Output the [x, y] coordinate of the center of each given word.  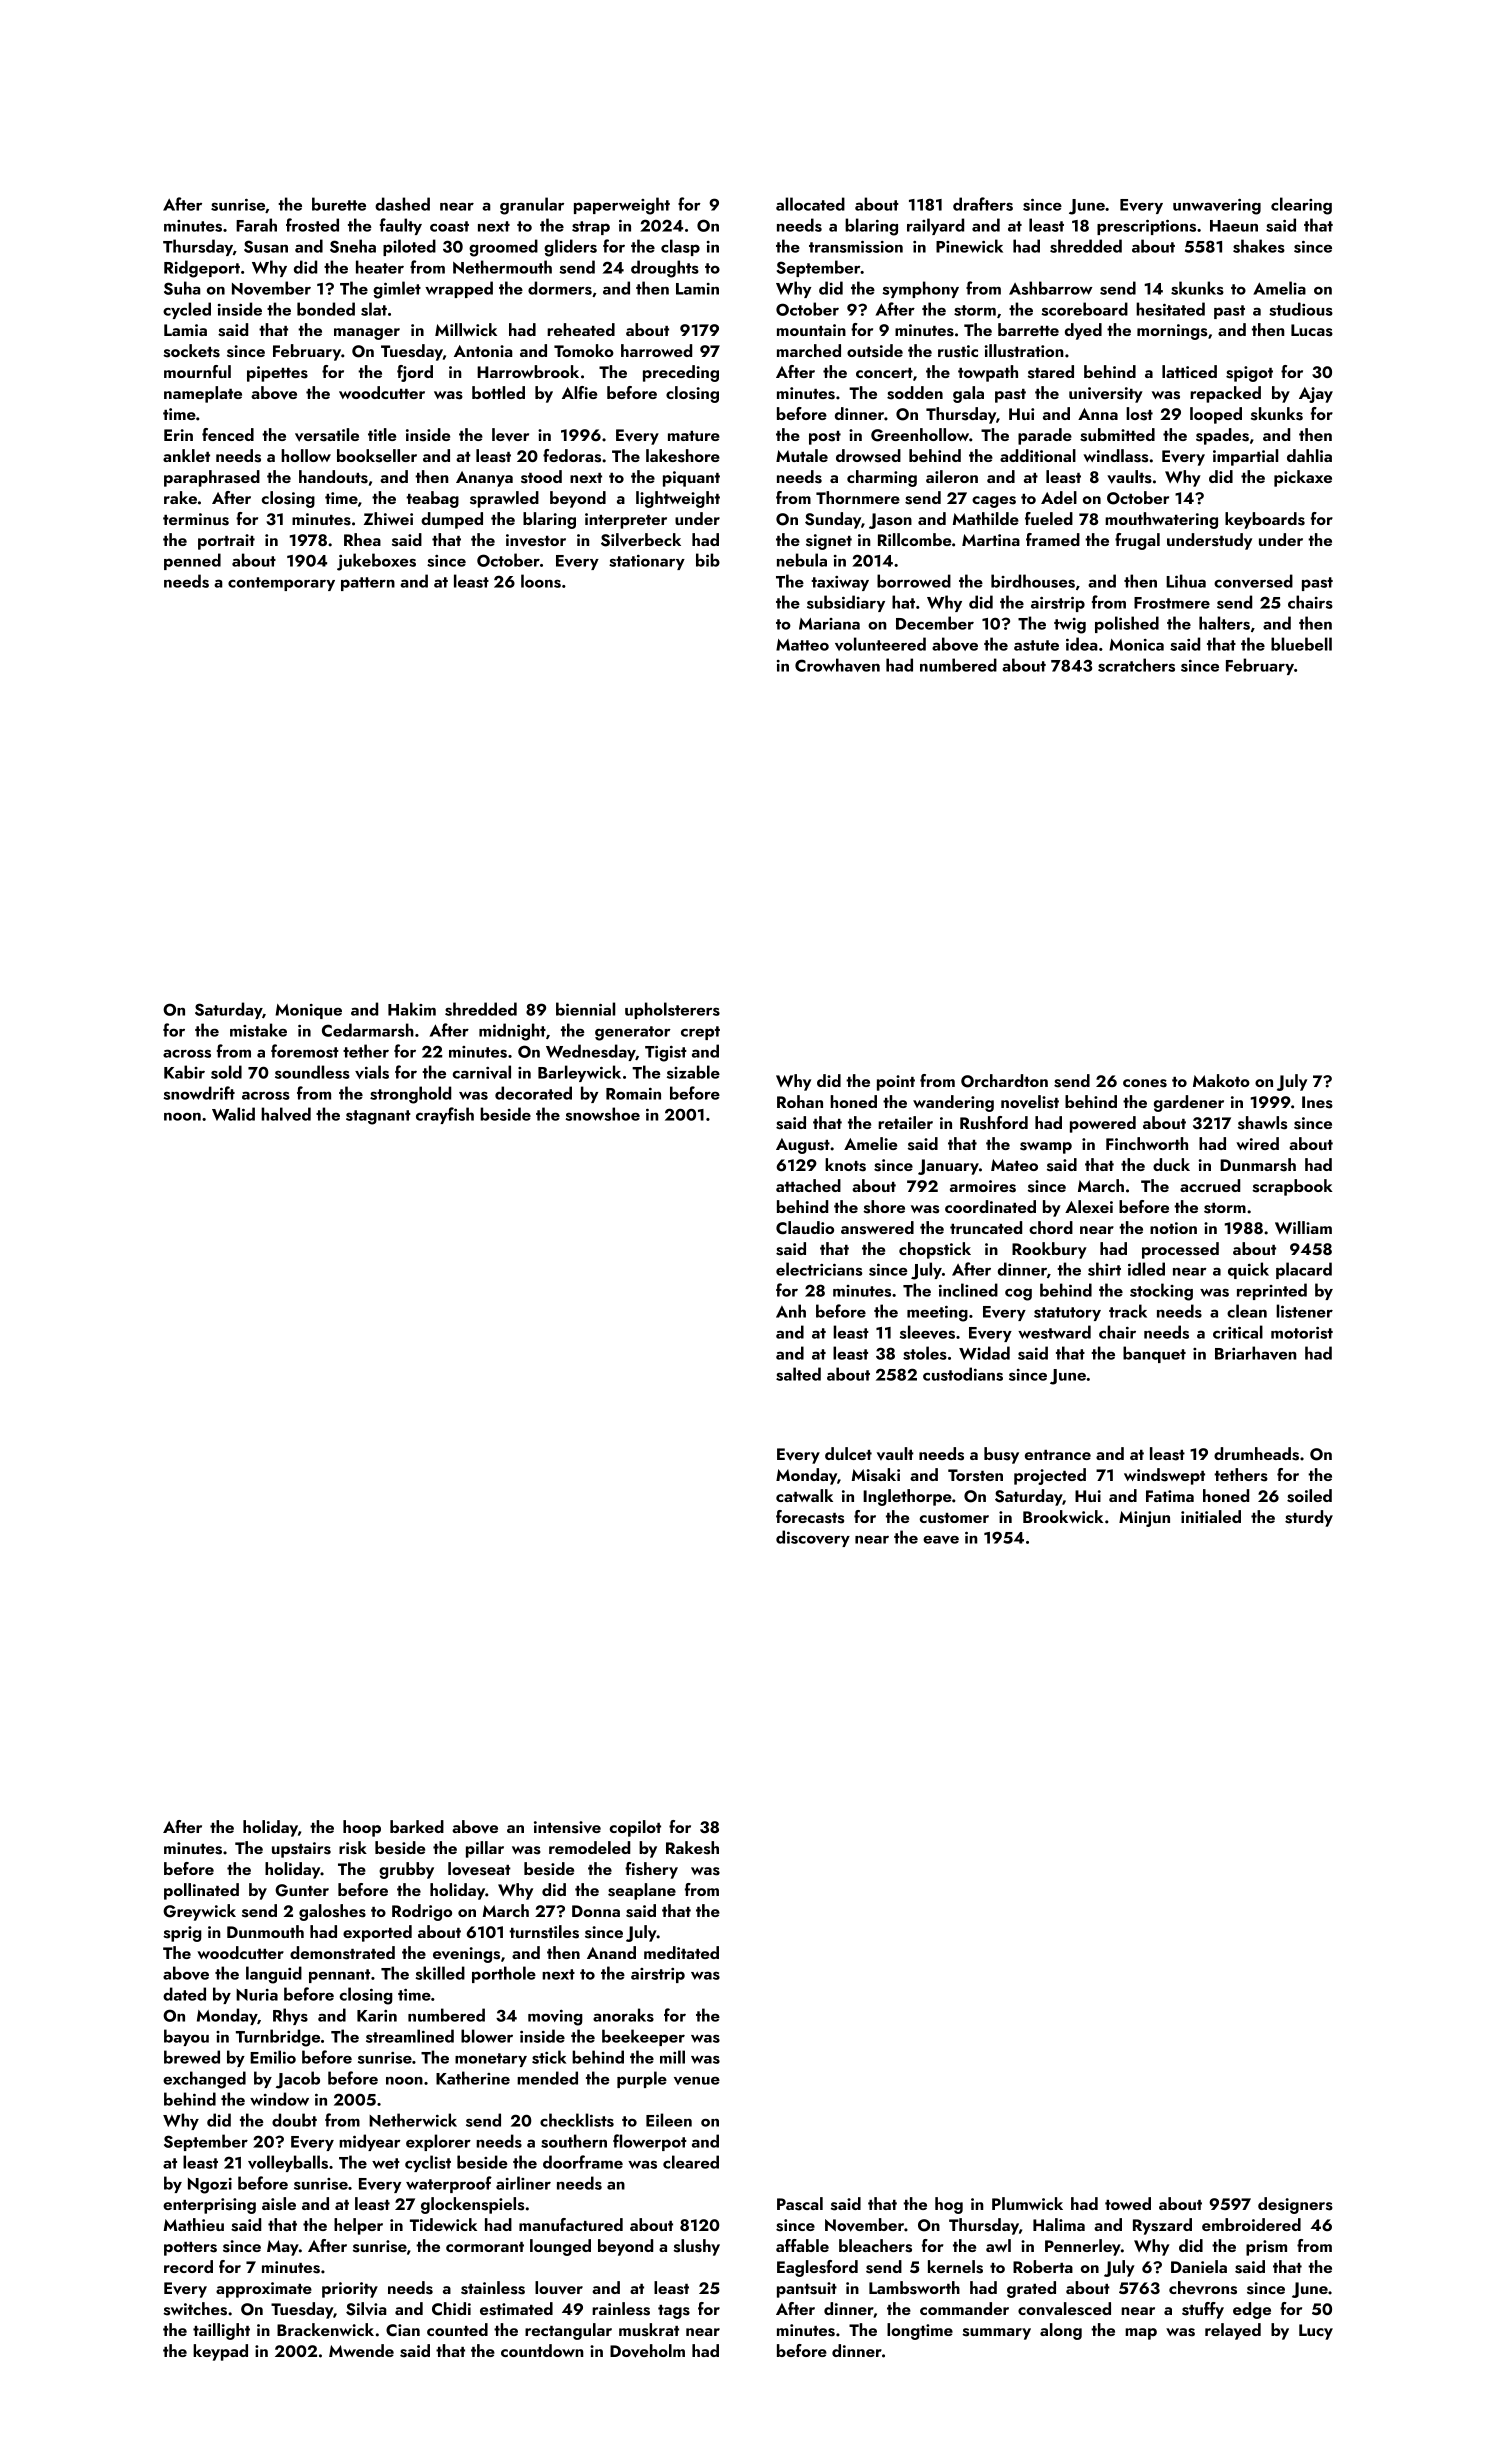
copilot [635, 1828]
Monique [308, 1011]
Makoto [1221, 1080]
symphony [920, 289]
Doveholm [647, 2351]
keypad [220, 2352]
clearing [1301, 206]
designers [1295, 2205]
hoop [362, 1828]
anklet [186, 455]
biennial [585, 1009]
